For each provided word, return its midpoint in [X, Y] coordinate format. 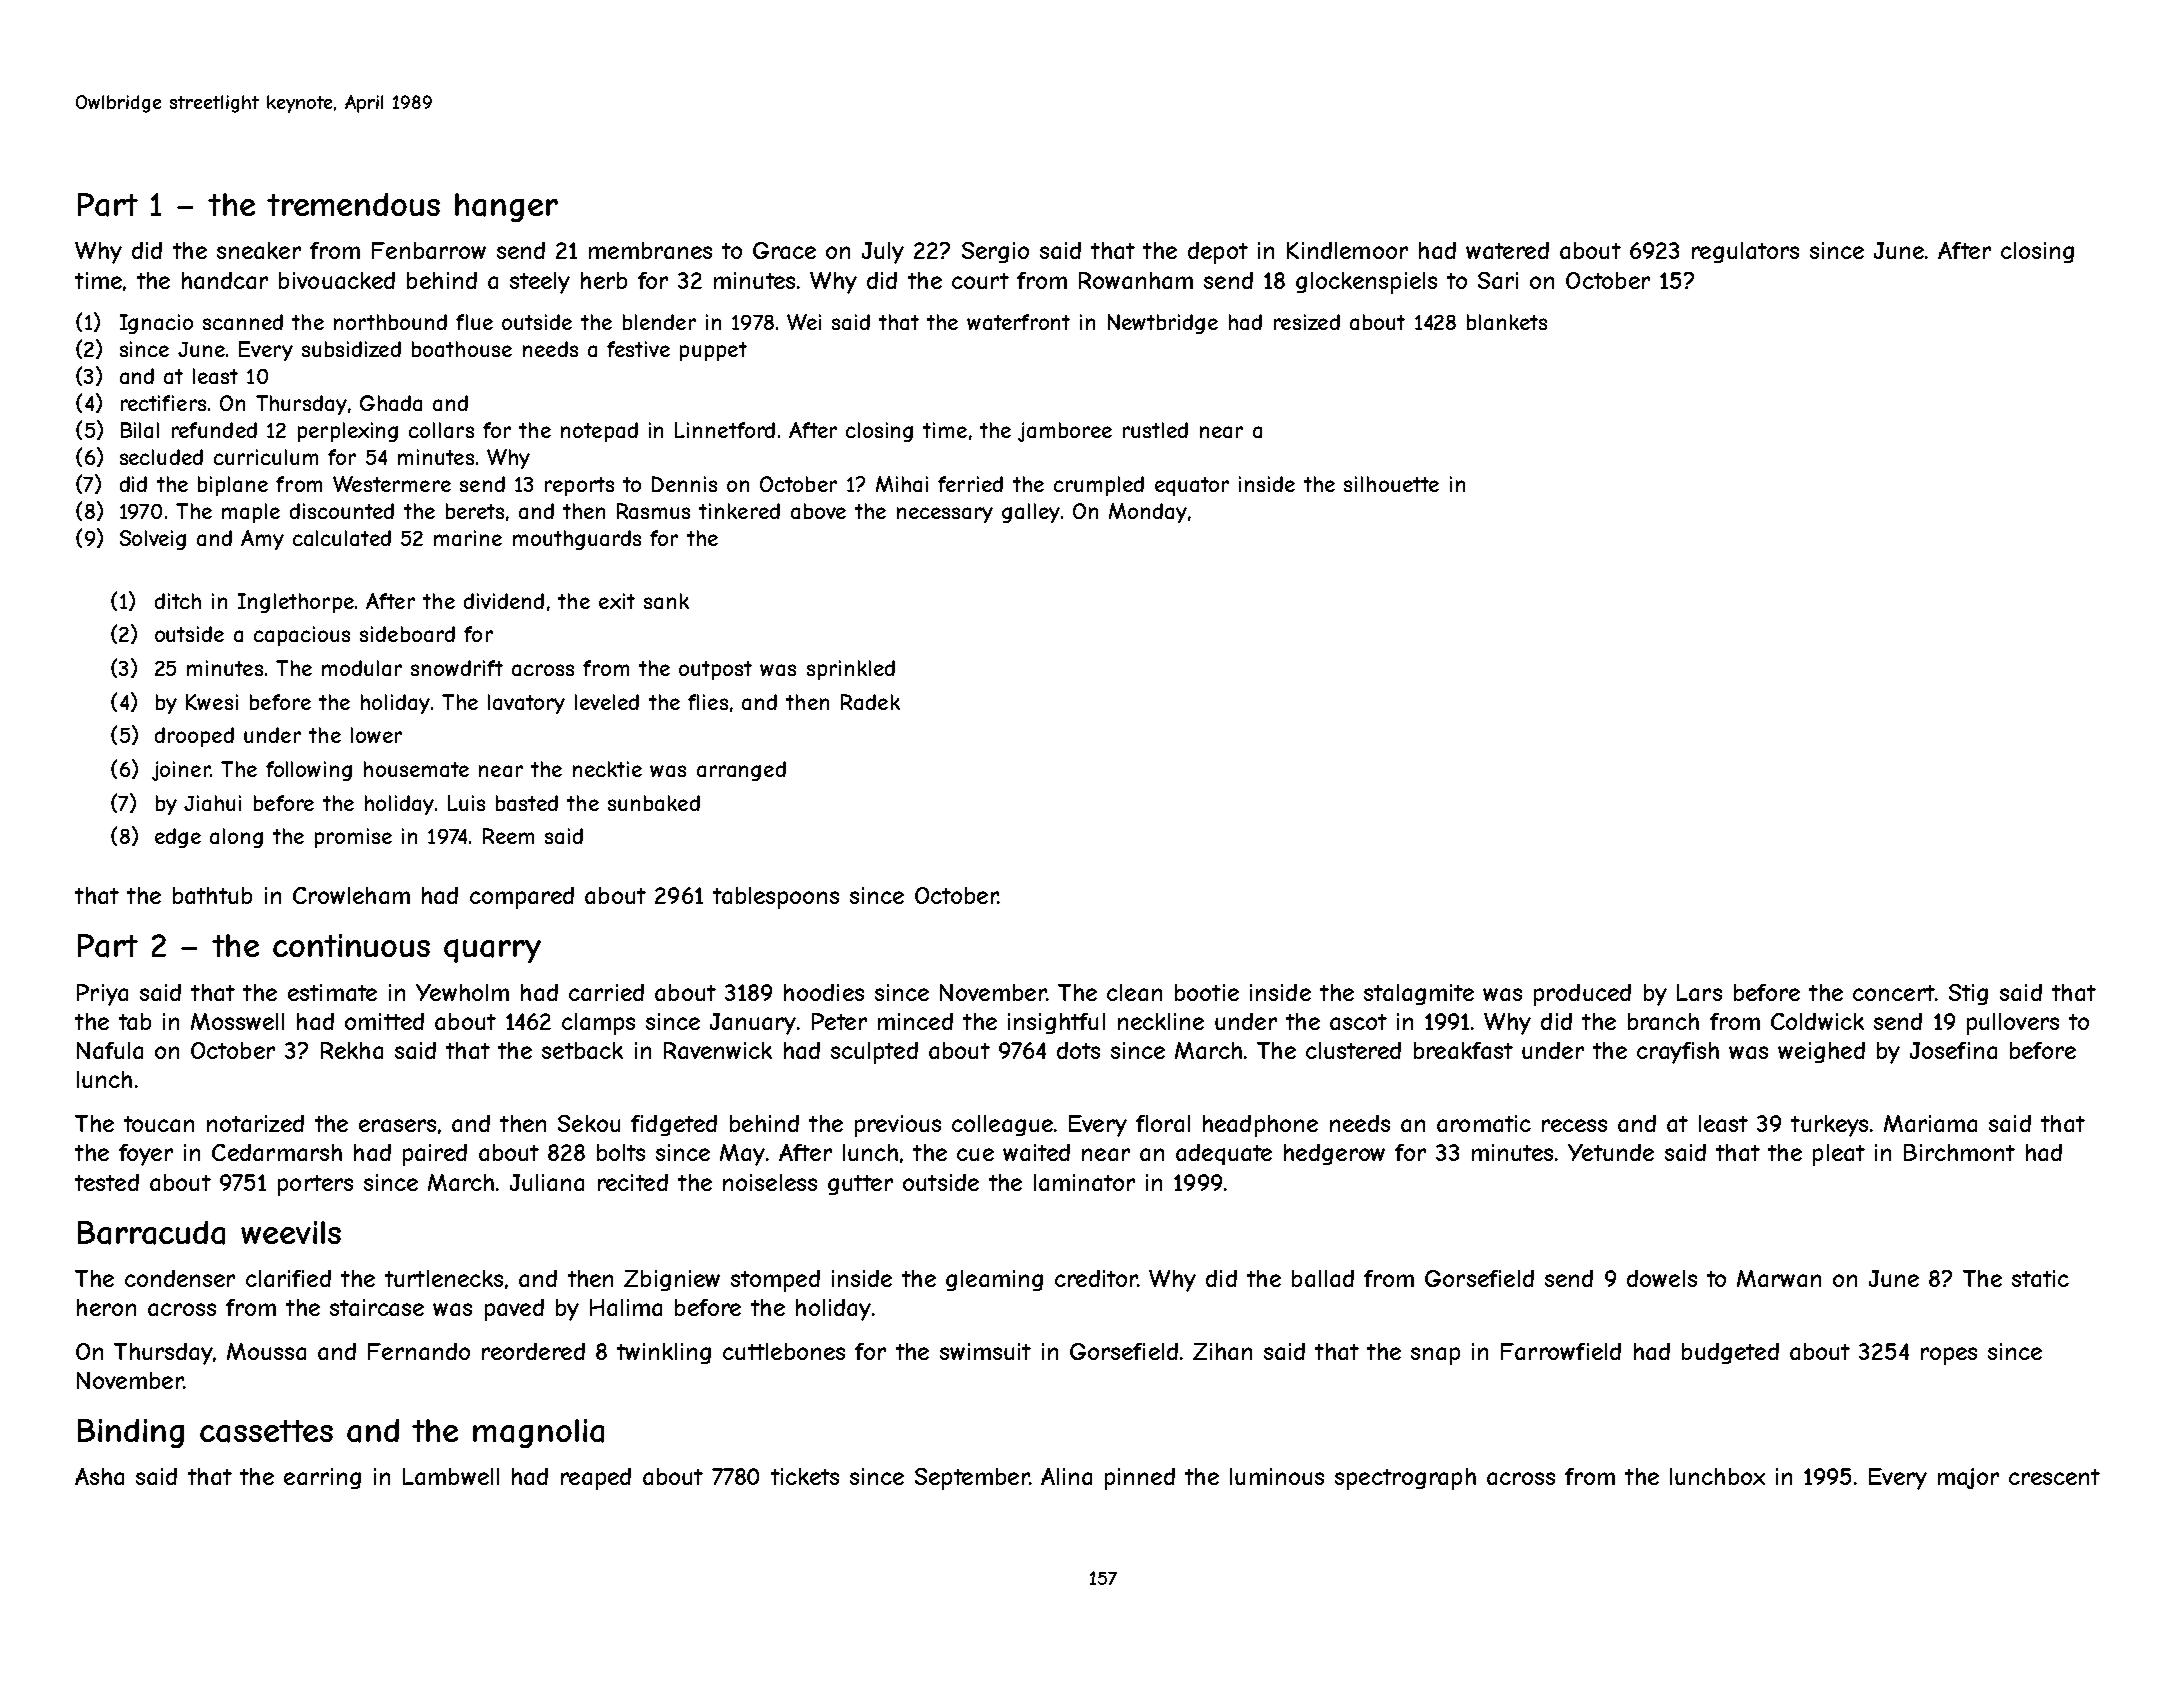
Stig [1968, 994]
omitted [384, 1021]
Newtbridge [1163, 324]
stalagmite [1419, 994]
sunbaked [654, 803]
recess [1574, 1125]
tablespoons [776, 898]
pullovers [2013, 1024]
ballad [1323, 1278]
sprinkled [851, 670]
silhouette [1391, 484]
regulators [1745, 252]
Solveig [153, 540]
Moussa [266, 1351]
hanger [506, 207]
